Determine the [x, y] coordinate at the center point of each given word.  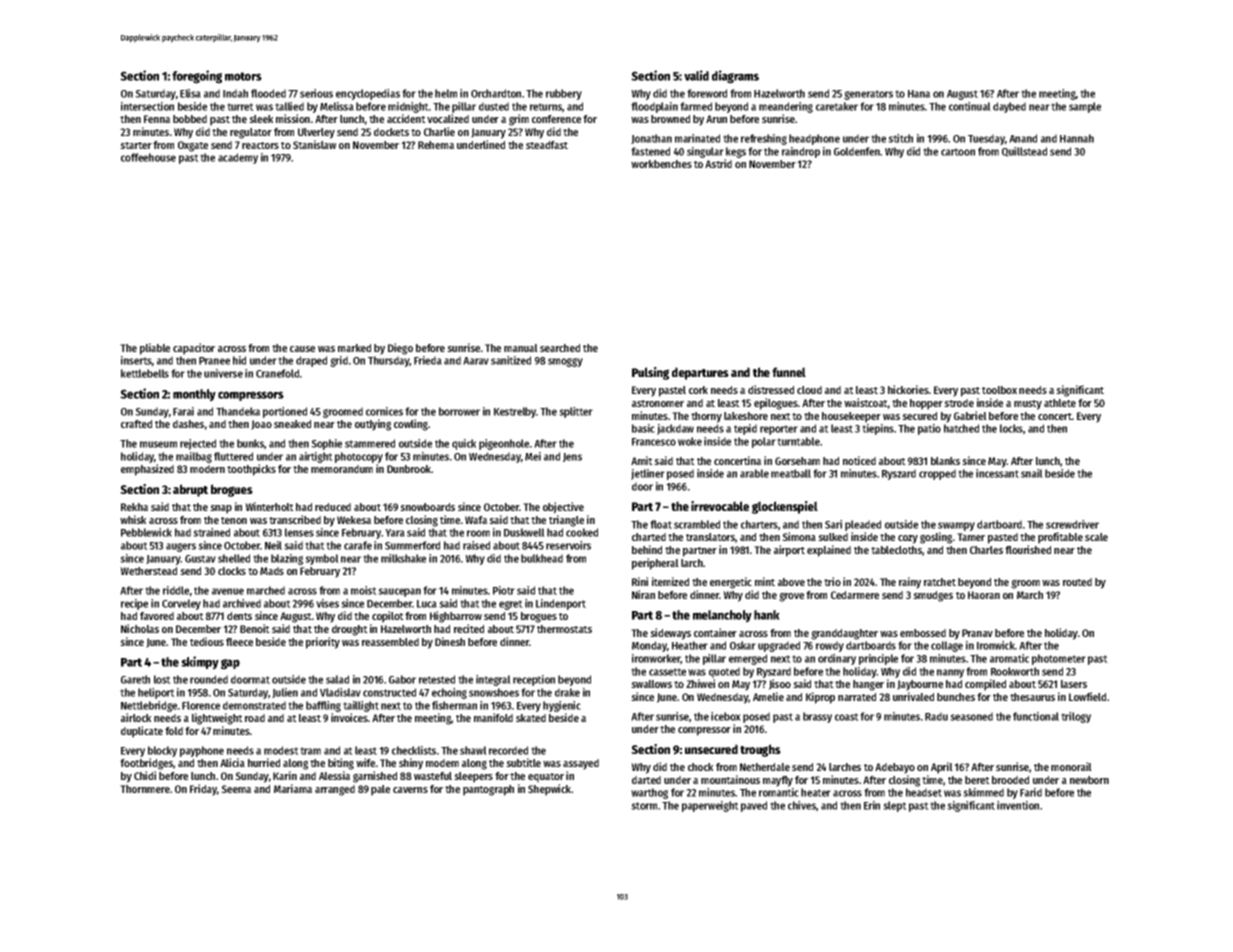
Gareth [135, 679]
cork [698, 390]
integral [493, 680]
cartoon [958, 152]
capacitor [194, 349]
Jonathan [651, 139]
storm [644, 806]
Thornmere [145, 789]
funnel [789, 372]
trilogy [1076, 717]
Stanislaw [314, 144]
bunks [250, 443]
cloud [809, 390]
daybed [1009, 107]
